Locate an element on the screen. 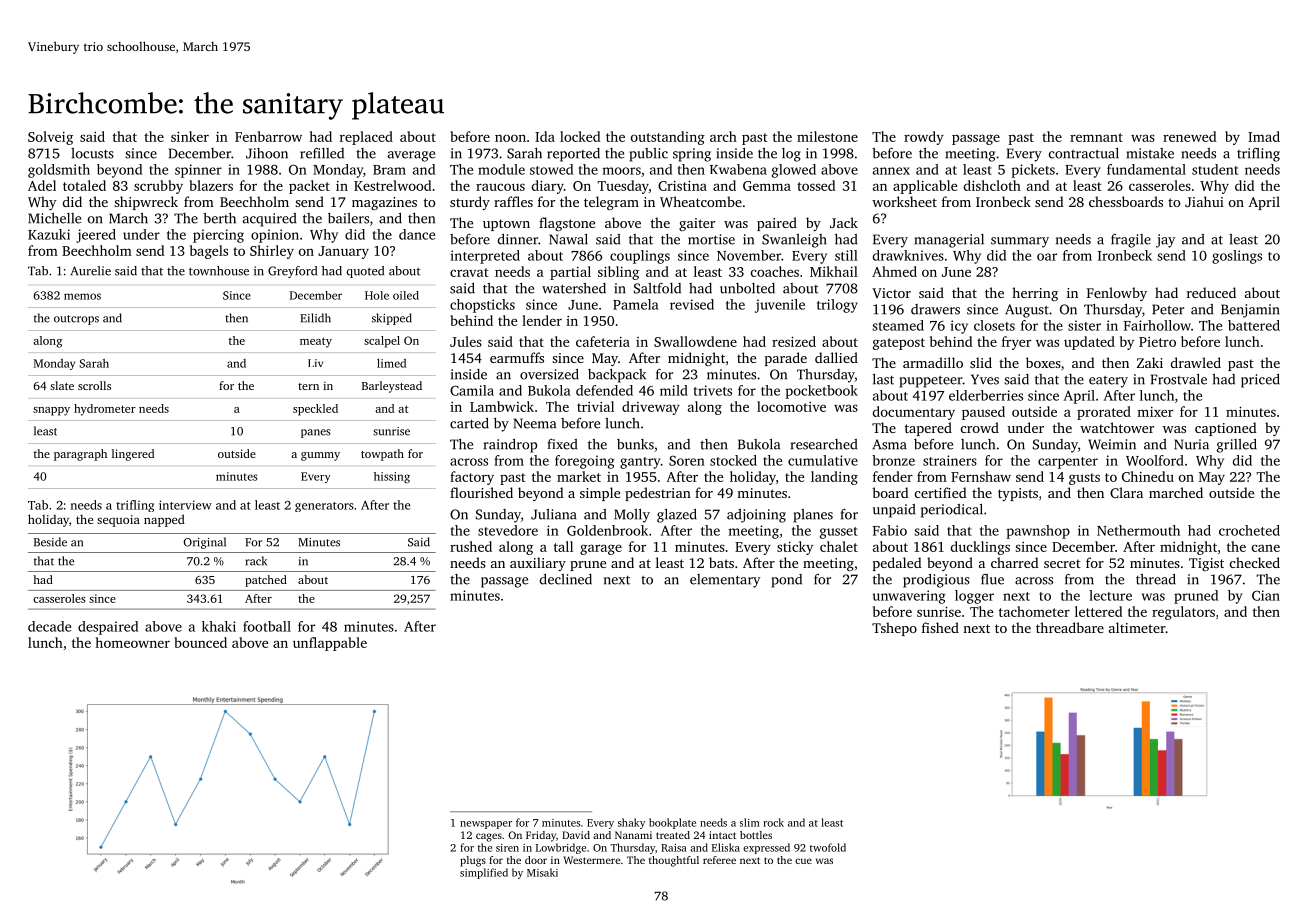 This screenshot has height=924, width=1308. milestone is located at coordinates (827, 136).
